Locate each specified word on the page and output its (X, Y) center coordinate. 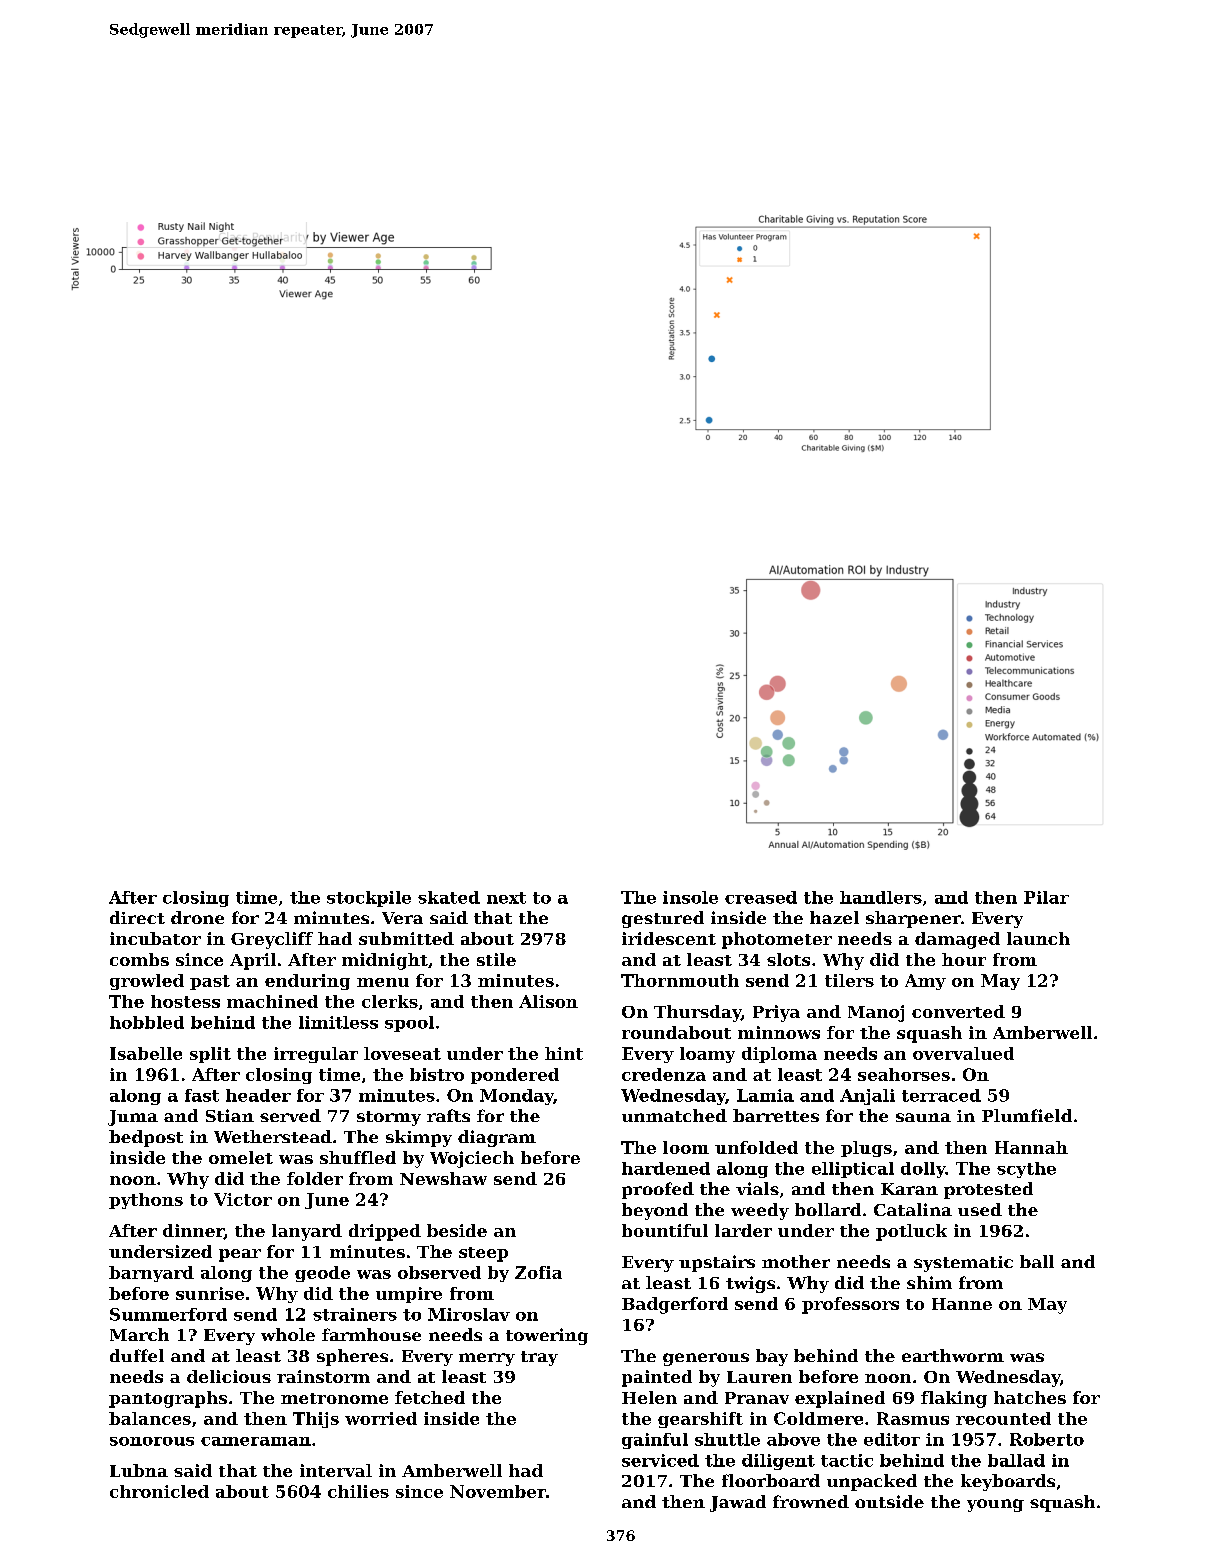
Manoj (876, 1013)
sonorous (152, 1441)
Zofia (538, 1272)
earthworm (953, 1355)
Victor (243, 1199)
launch (1038, 938)
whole (288, 1334)
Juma (133, 1118)
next (506, 898)
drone (197, 917)
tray (539, 1358)
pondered (515, 1076)
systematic (963, 1264)
